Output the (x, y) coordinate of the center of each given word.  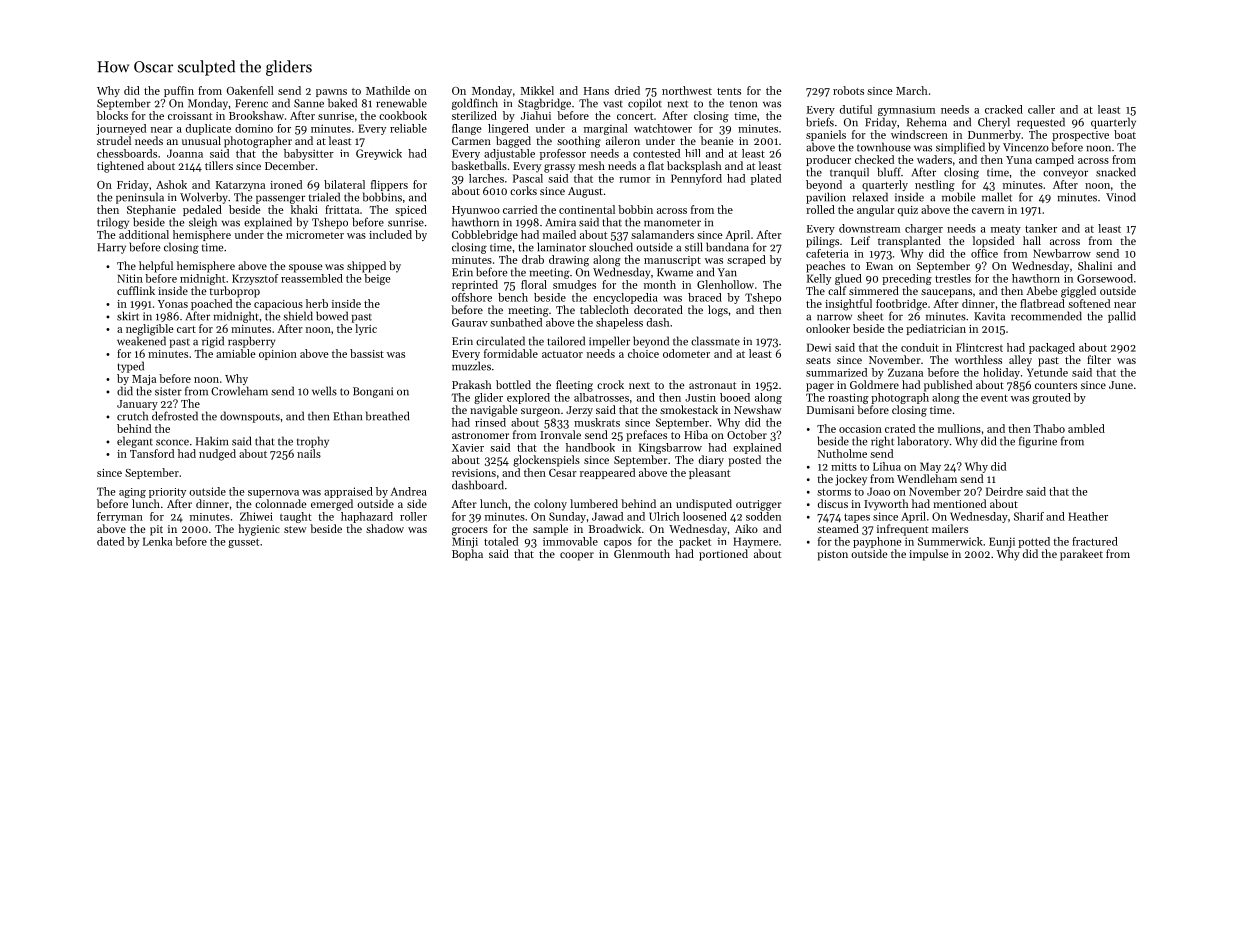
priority (167, 493)
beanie (717, 140)
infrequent (902, 530)
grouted (1051, 398)
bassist (367, 353)
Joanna (185, 153)
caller (1041, 109)
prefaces (646, 436)
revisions (474, 473)
